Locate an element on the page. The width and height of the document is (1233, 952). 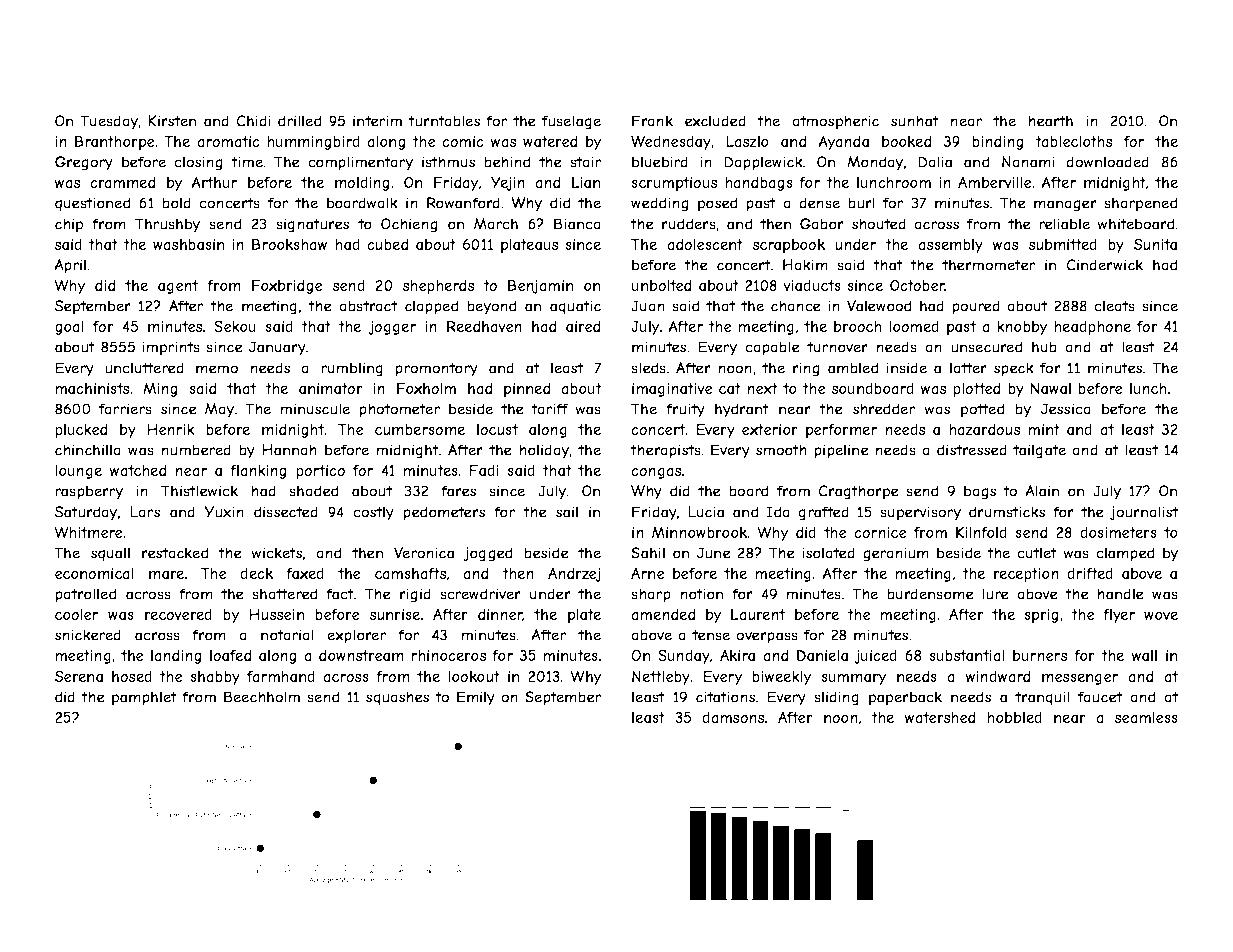
damsons is located at coordinates (733, 717).
